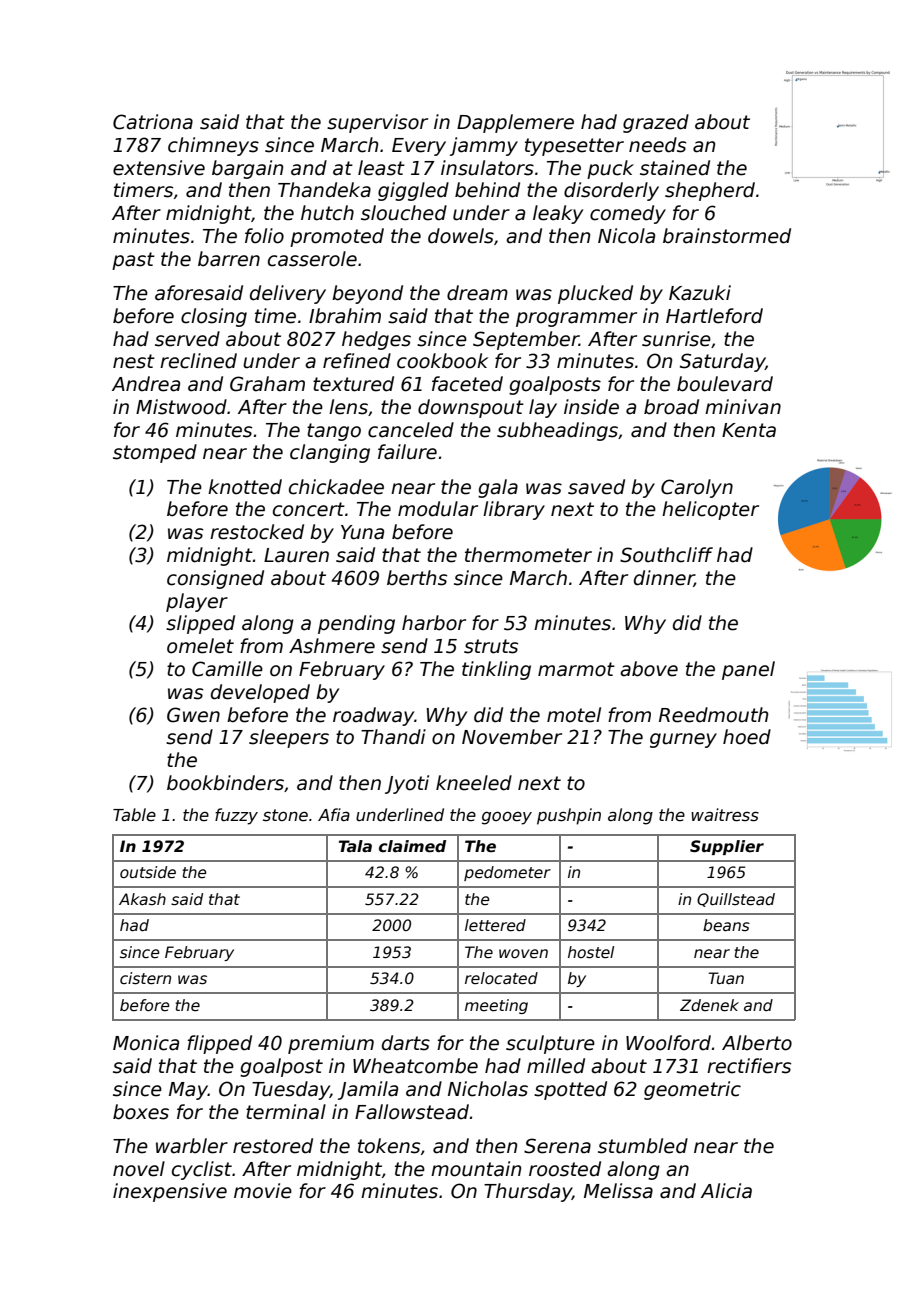 Image resolution: width=908 pixels, height=1316 pixels. I want to click on reclined, so click(198, 361).
